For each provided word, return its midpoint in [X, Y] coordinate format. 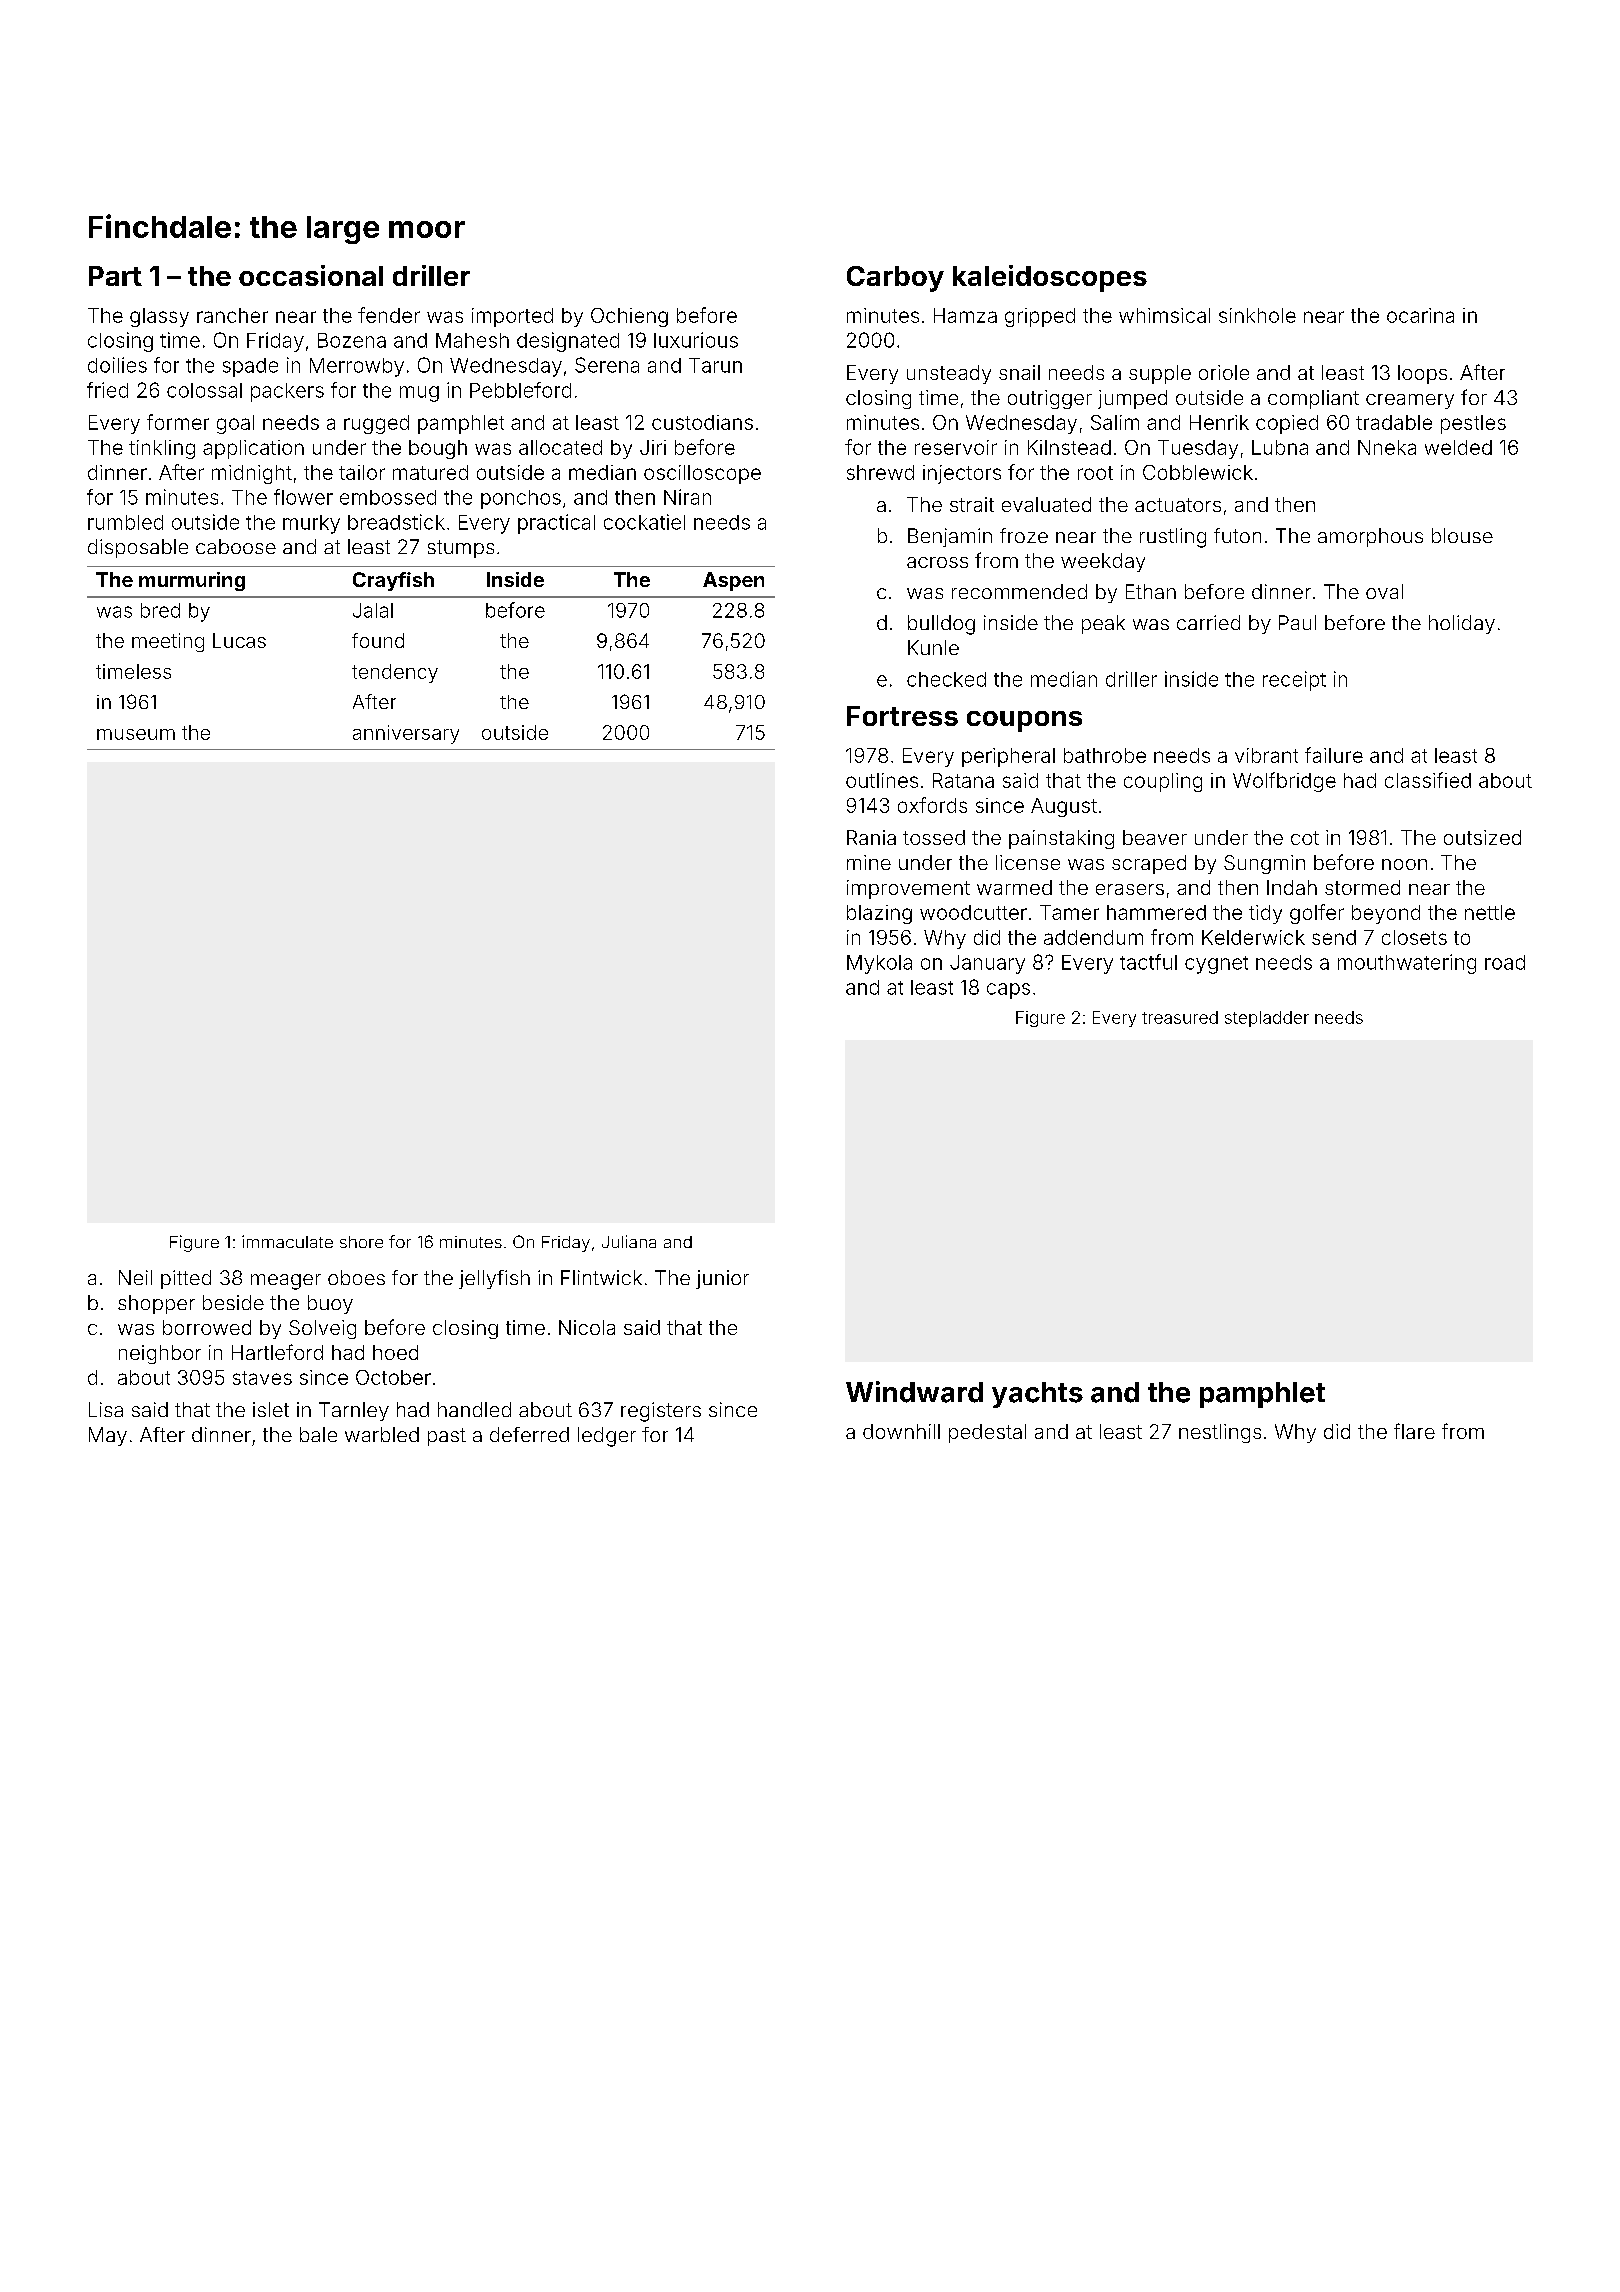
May [108, 1436]
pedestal [987, 1433]
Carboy [895, 279]
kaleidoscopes [1050, 278]
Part [115, 276]
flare [1414, 1431]
